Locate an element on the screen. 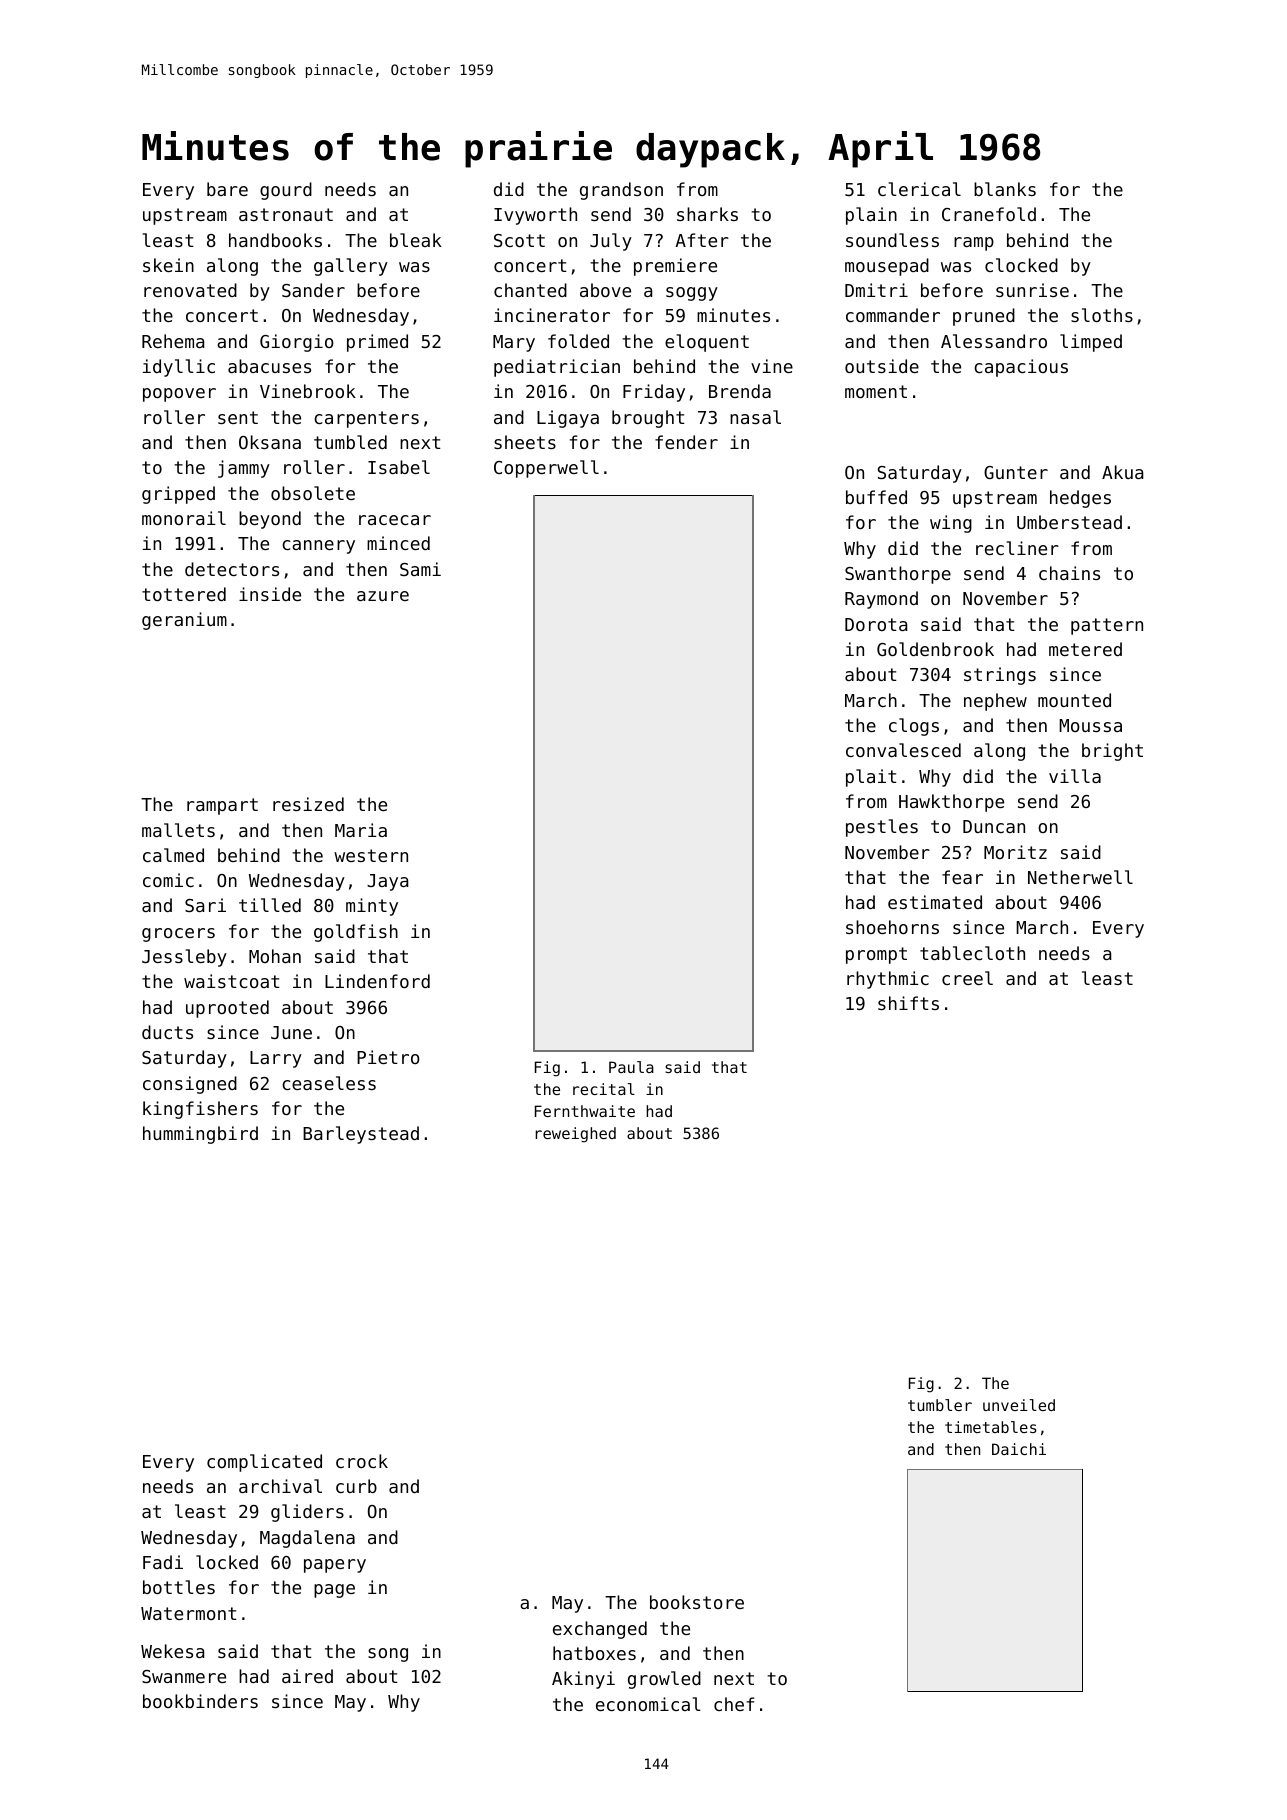 The height and width of the screenshot is (1820, 1287). Sami is located at coordinates (420, 569).
